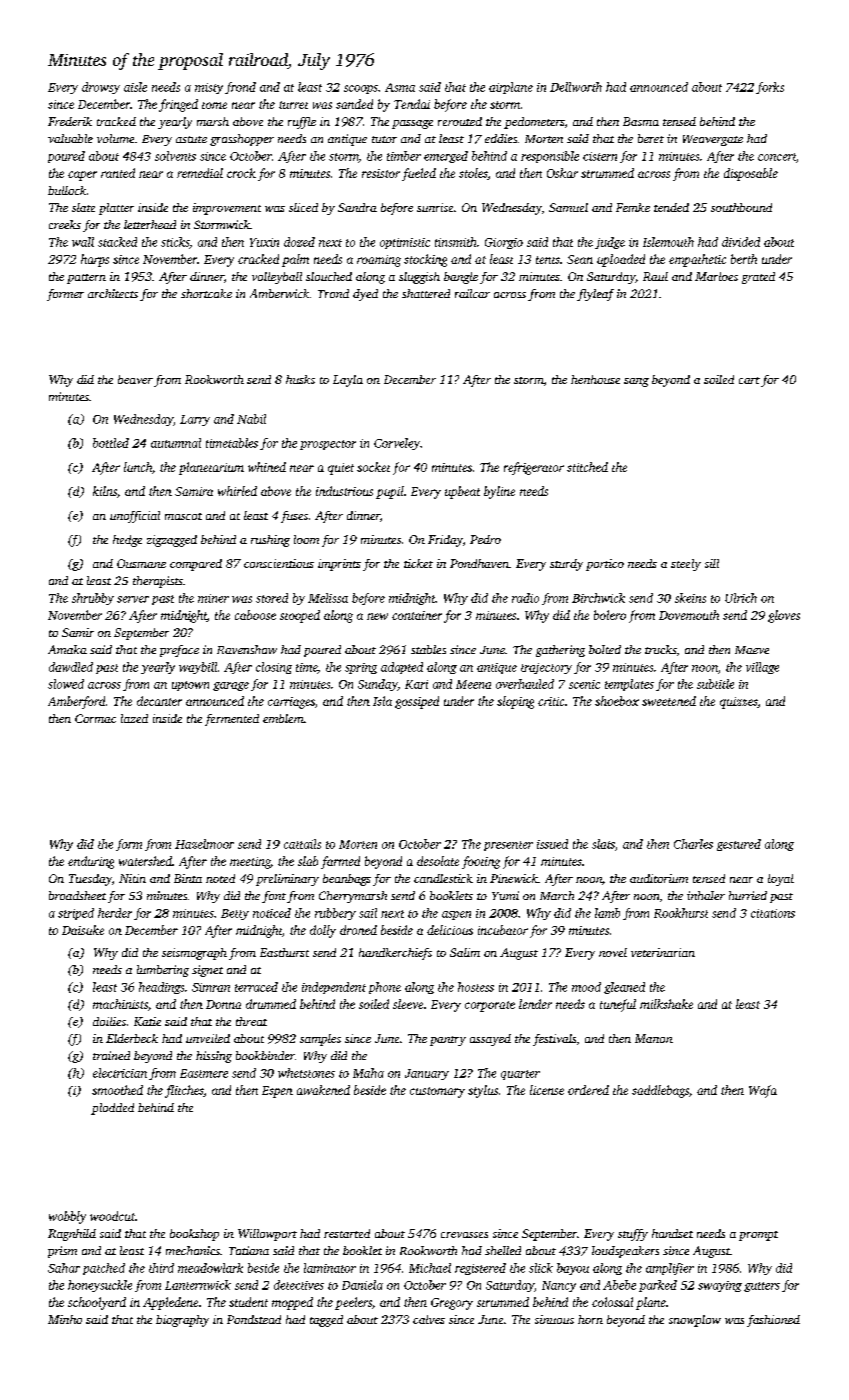 The height and width of the screenshot is (1400, 849). What do you see at coordinates (749, 380) in the screenshot?
I see `cart` at bounding box center [749, 380].
